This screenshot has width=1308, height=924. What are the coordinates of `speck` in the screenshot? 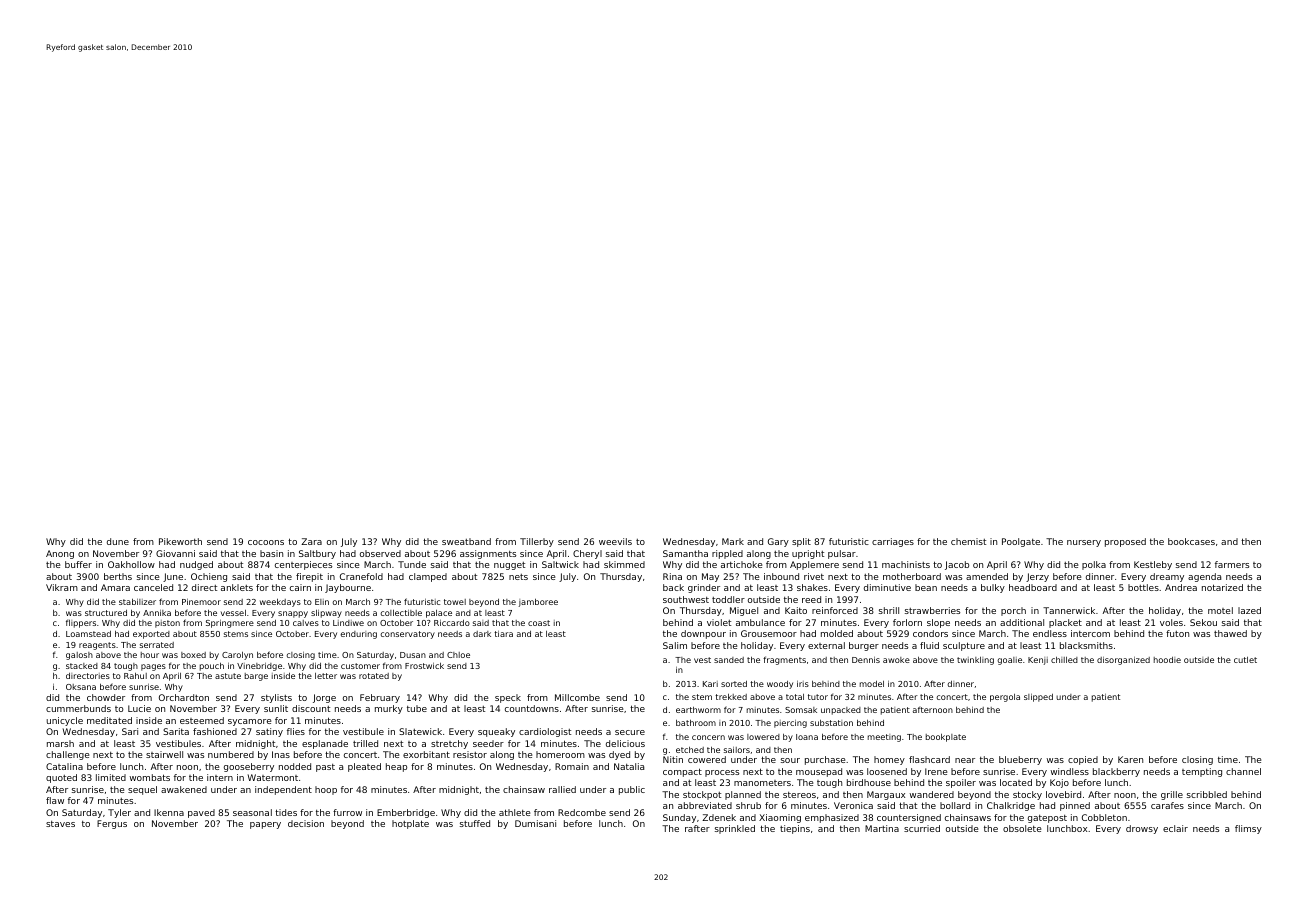 It's located at (508, 698).
